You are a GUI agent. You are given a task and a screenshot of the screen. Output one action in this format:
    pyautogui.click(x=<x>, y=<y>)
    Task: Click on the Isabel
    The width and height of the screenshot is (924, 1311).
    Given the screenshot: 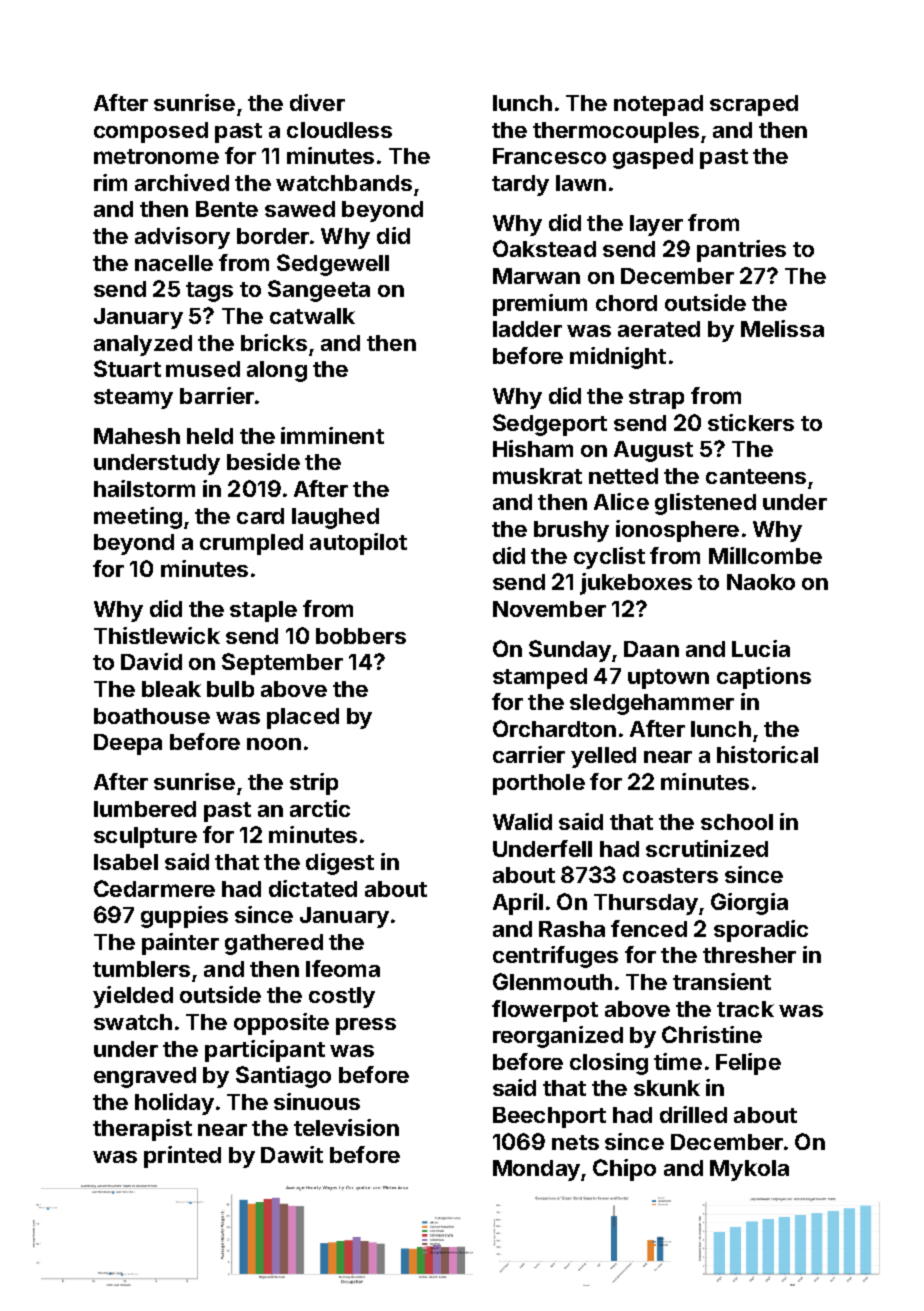 What is the action you would take?
    pyautogui.click(x=126, y=862)
